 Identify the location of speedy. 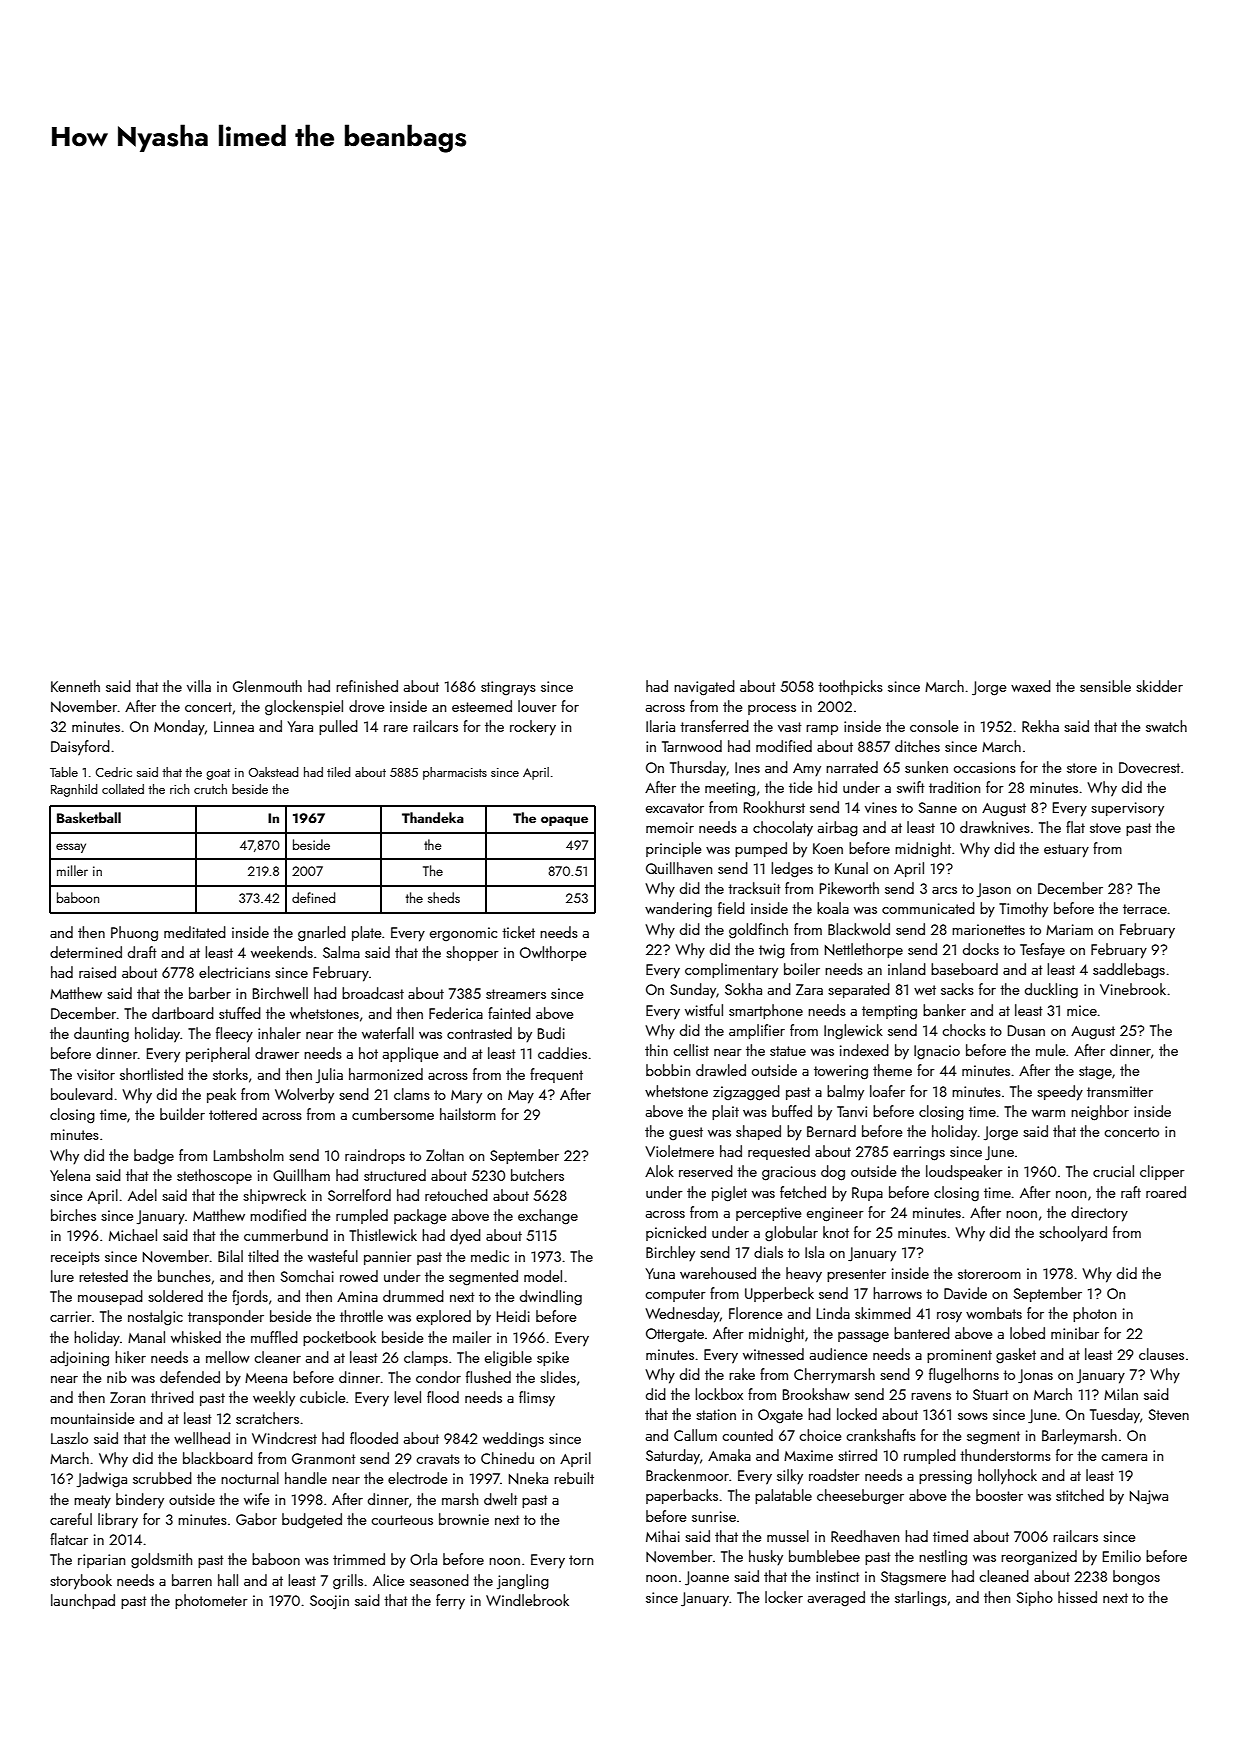
(1060, 1093).
